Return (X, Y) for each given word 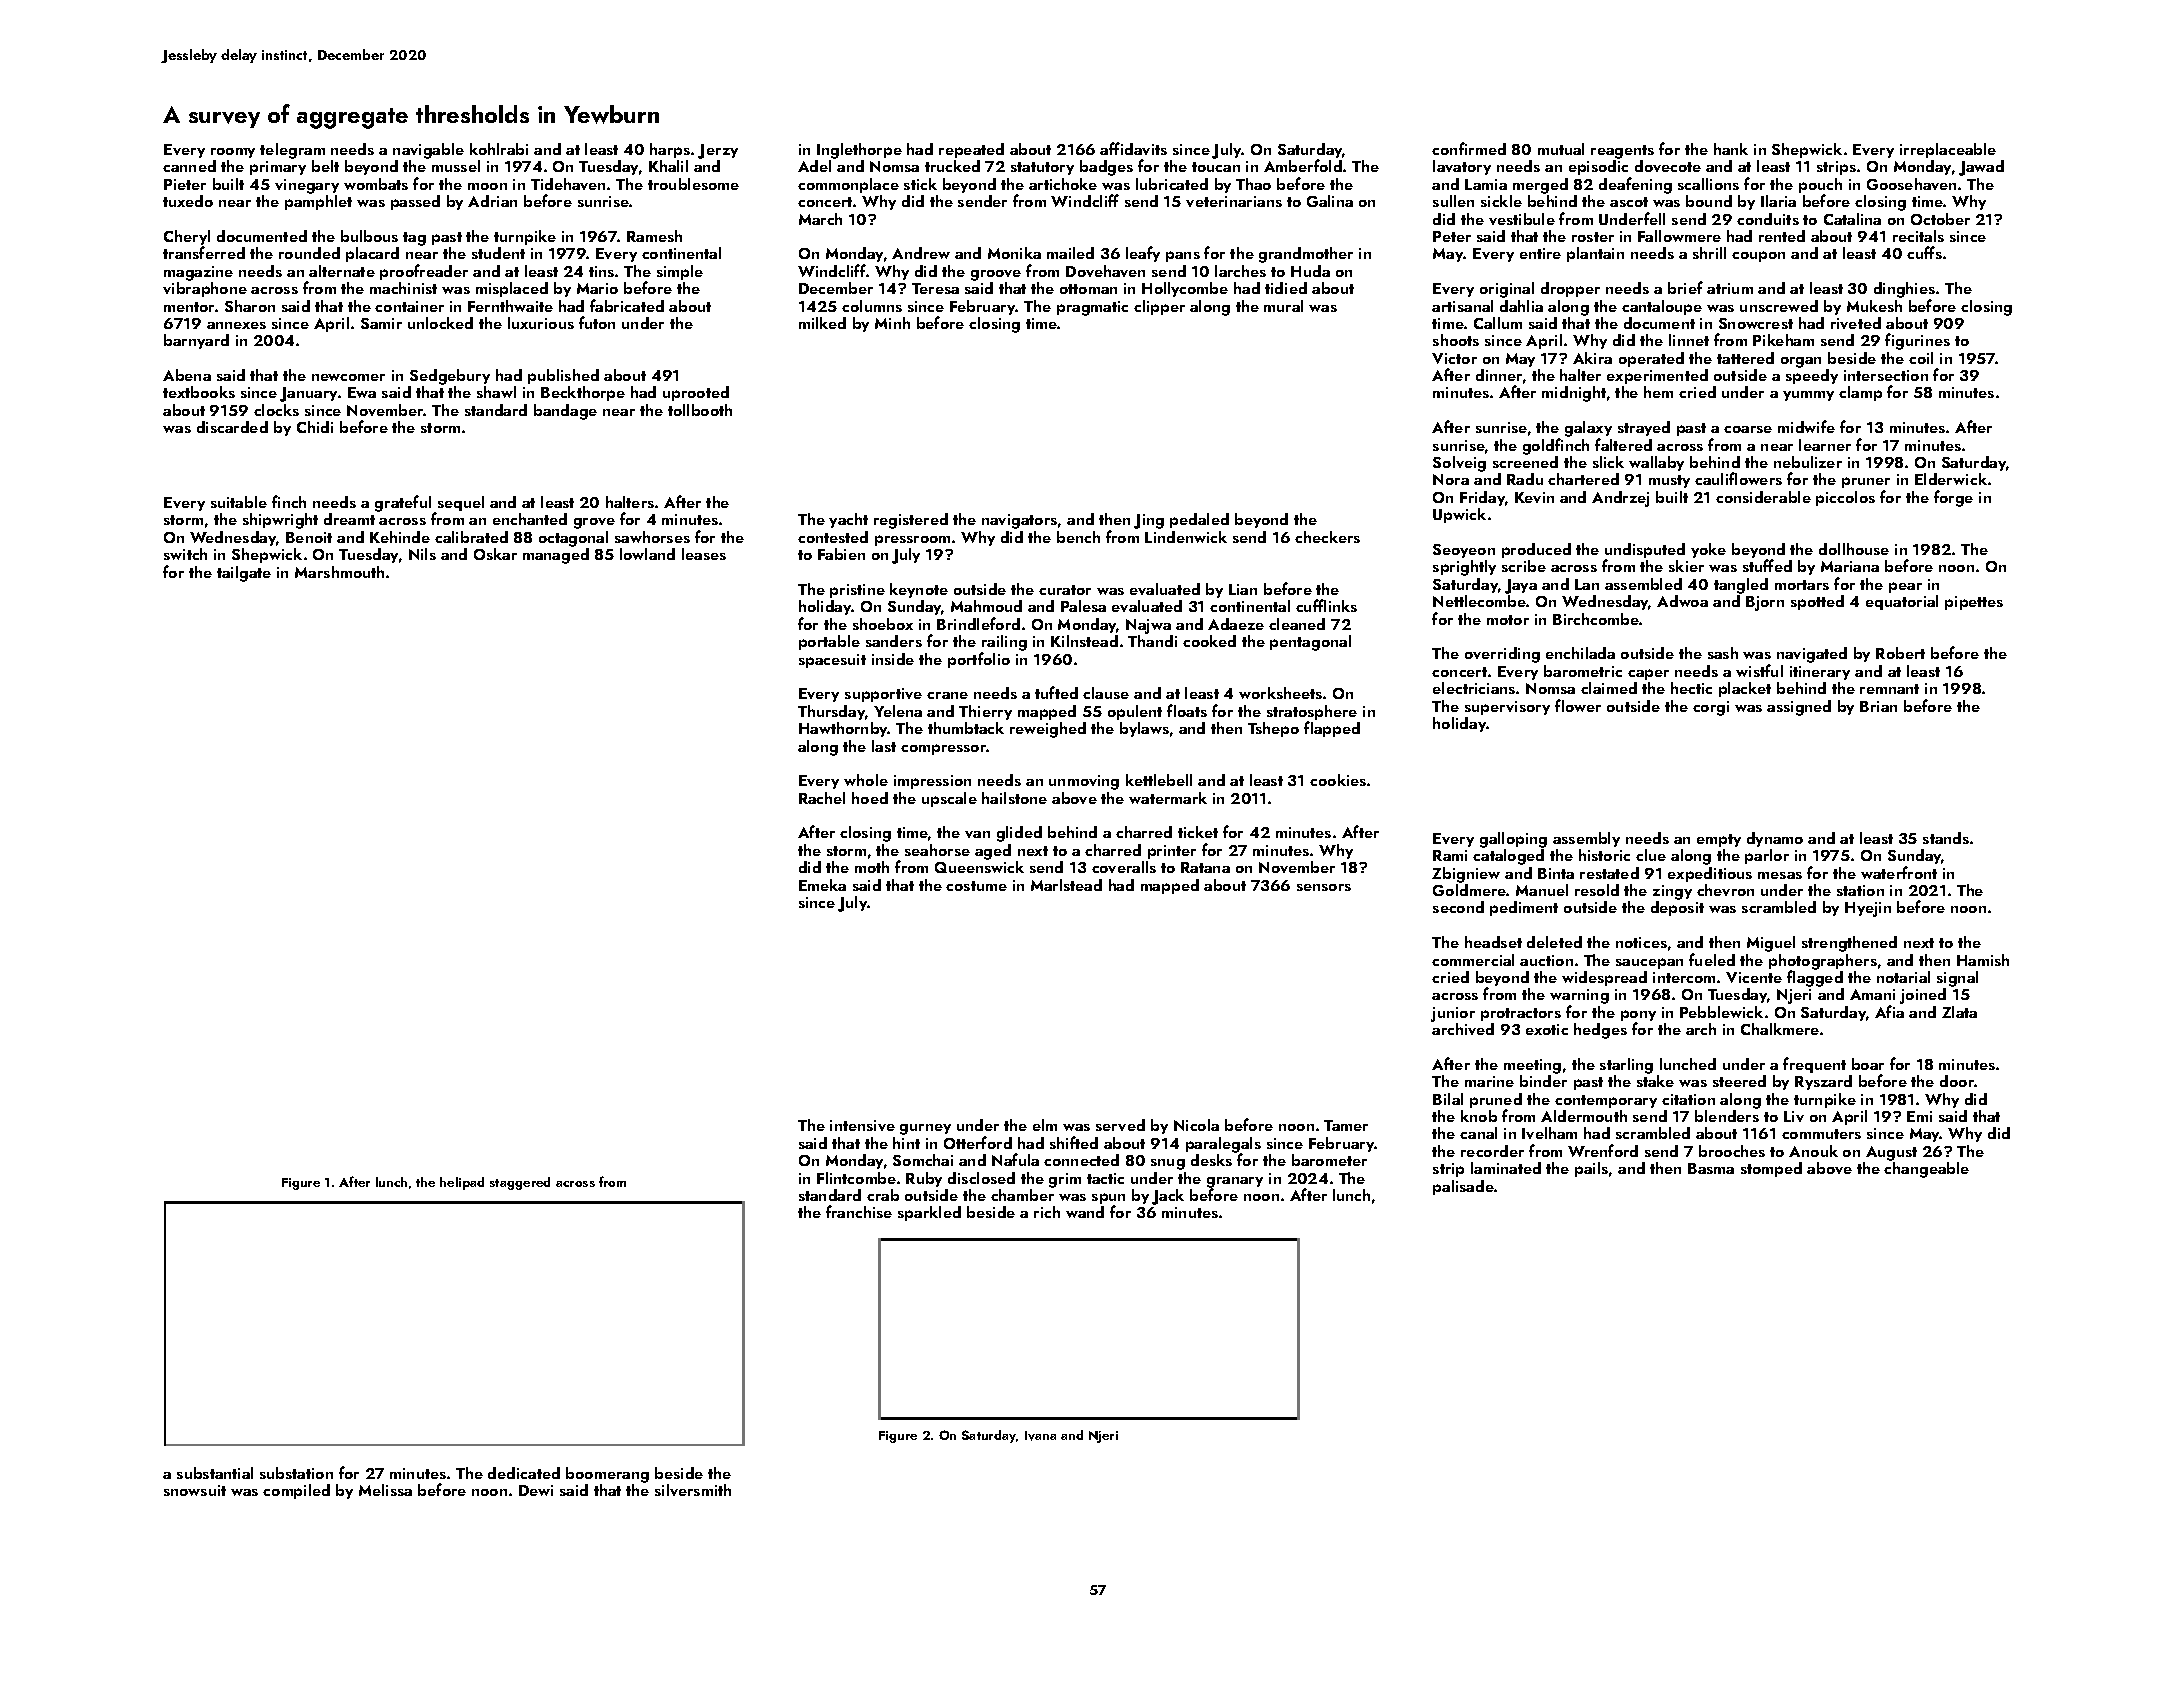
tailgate (244, 574)
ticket (1198, 832)
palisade (1463, 1187)
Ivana (1040, 1436)
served (1120, 1125)
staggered (520, 1183)
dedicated (524, 1473)
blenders (1727, 1116)
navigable (428, 151)
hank (1731, 149)
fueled (1712, 959)
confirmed (1469, 148)
